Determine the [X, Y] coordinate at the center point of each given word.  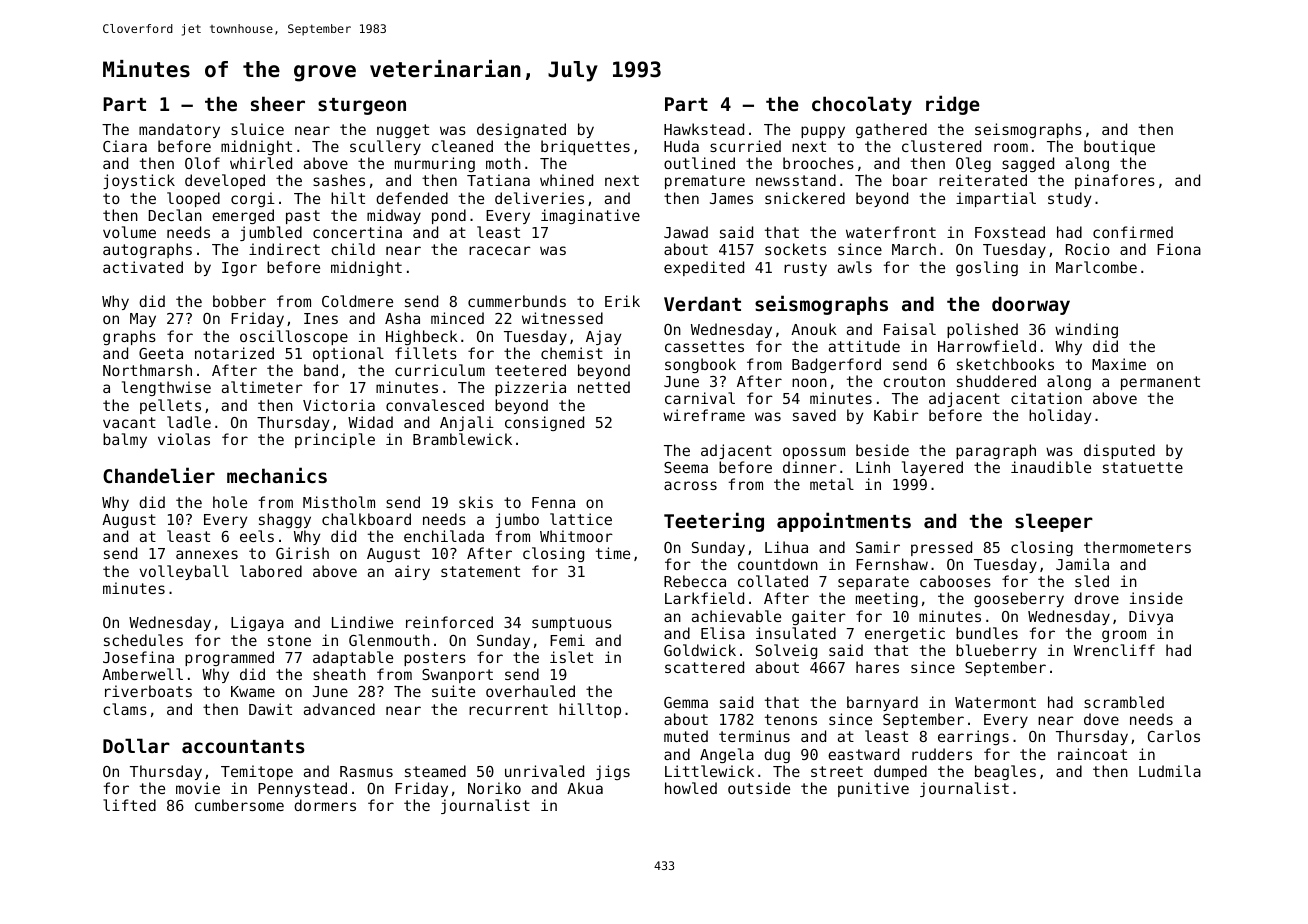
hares [877, 667]
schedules [143, 640]
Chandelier [159, 475]
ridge [953, 105]
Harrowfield [987, 346]
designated [521, 130]
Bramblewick [462, 439]
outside [759, 788]
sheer [278, 103]
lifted [129, 805]
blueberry [996, 651]
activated [143, 267]
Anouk [814, 329]
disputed [1119, 451]
